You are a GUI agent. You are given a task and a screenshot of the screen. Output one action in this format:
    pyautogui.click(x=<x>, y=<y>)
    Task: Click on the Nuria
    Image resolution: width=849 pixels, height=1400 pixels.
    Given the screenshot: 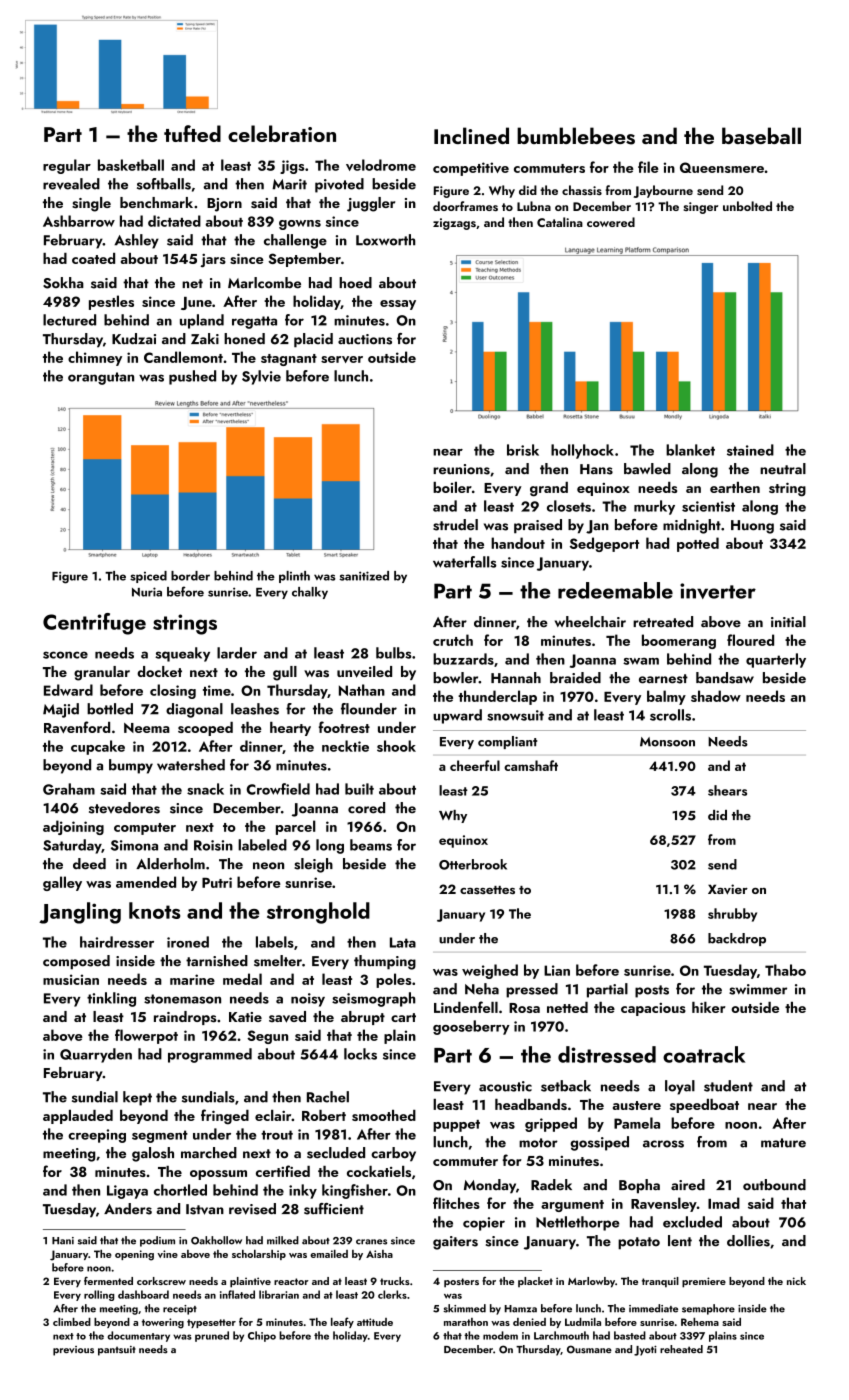 What is the action you would take?
    pyautogui.click(x=147, y=592)
